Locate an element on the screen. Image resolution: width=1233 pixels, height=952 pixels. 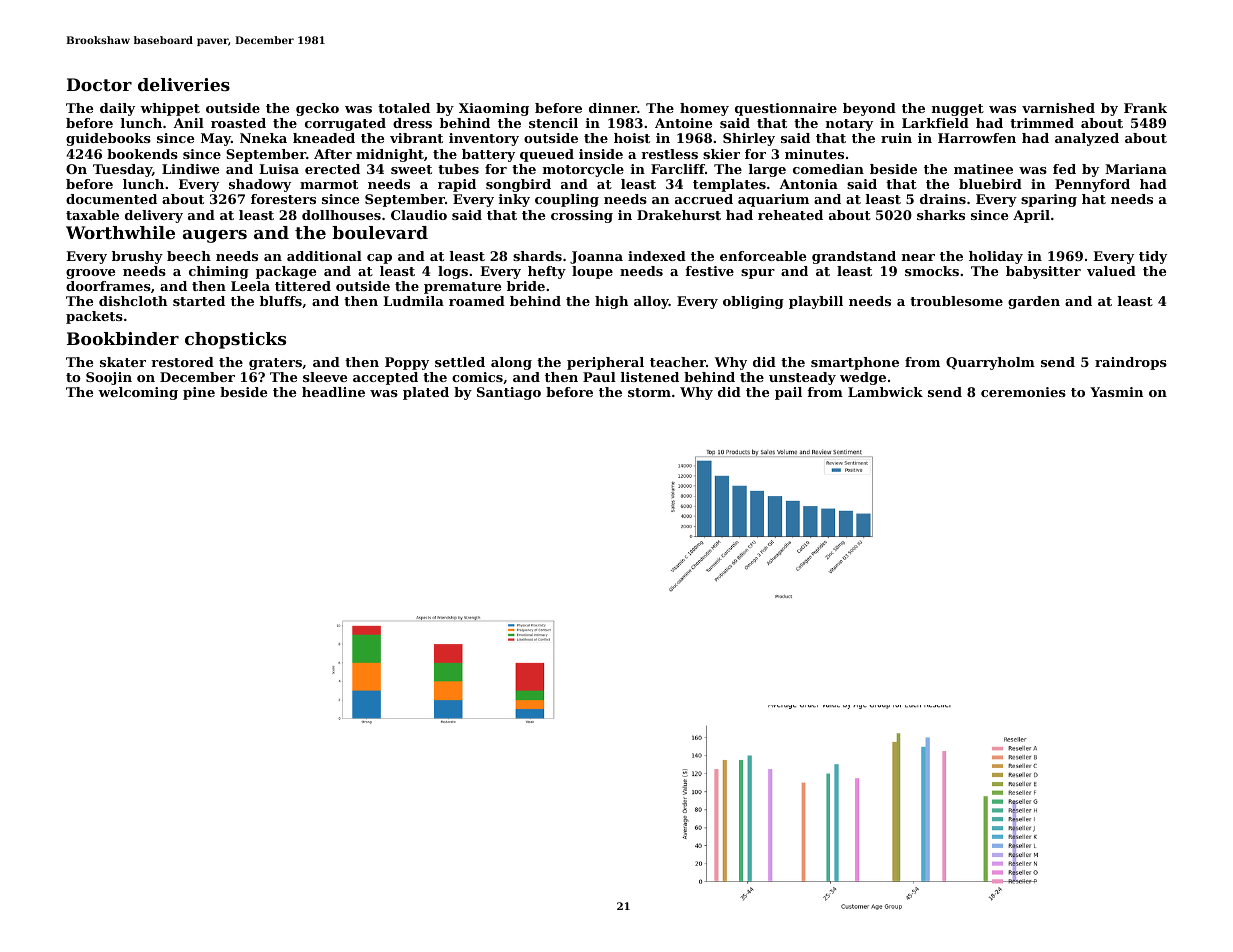
headline is located at coordinates (333, 392).
